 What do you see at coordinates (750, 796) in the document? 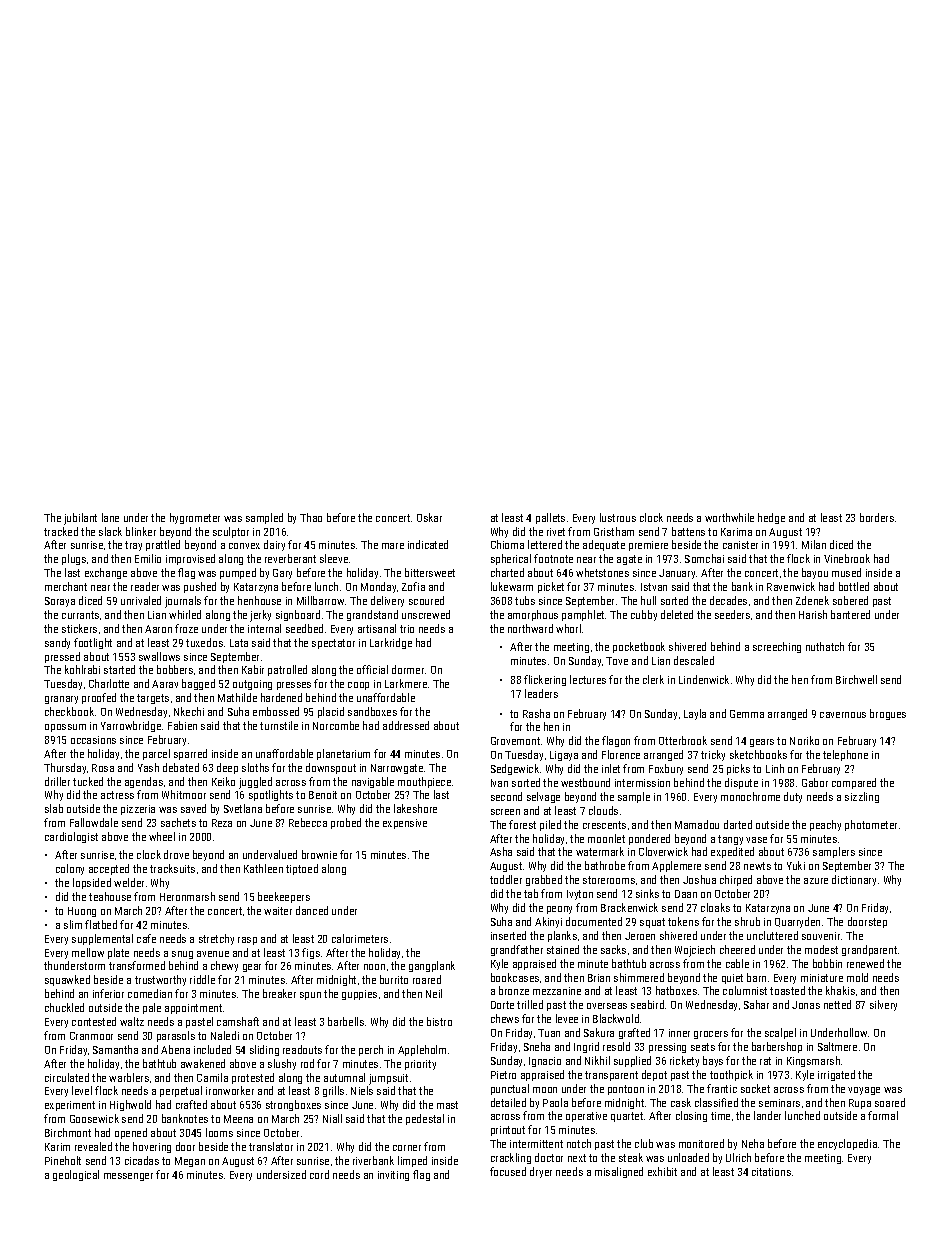
I see `monochrome` at bounding box center [750, 796].
